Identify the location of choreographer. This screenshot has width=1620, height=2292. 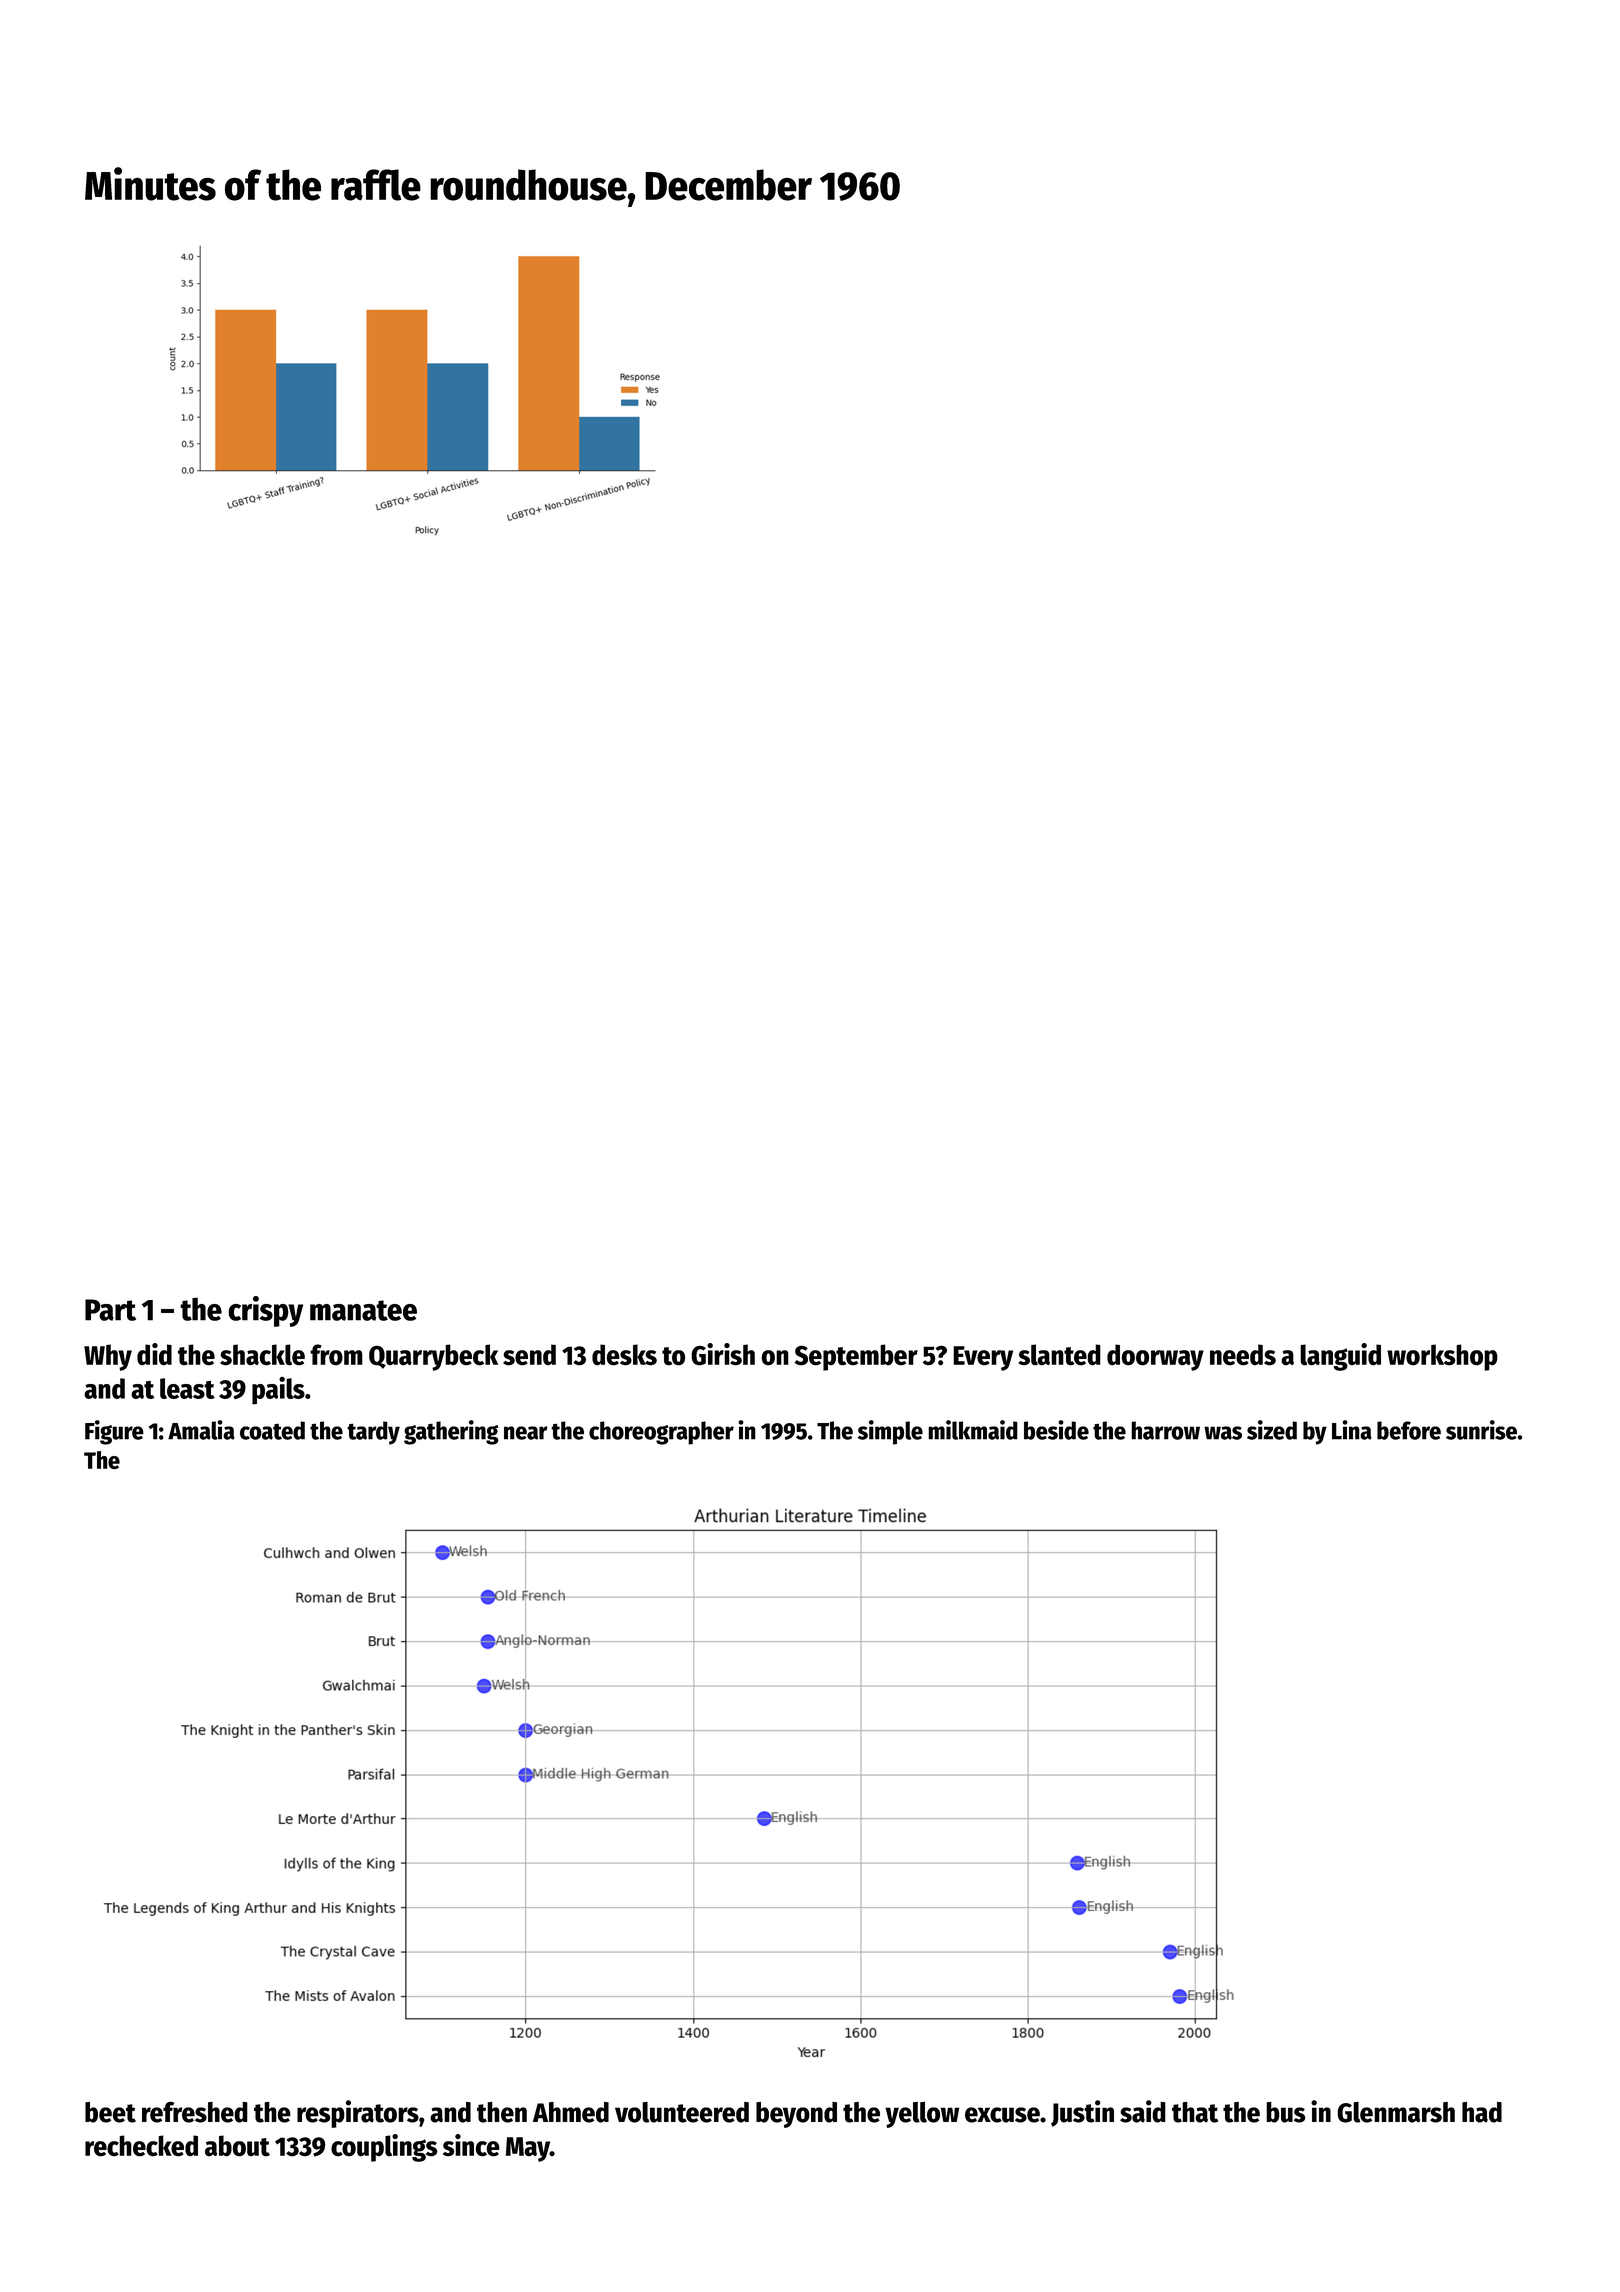
(661, 1433).
